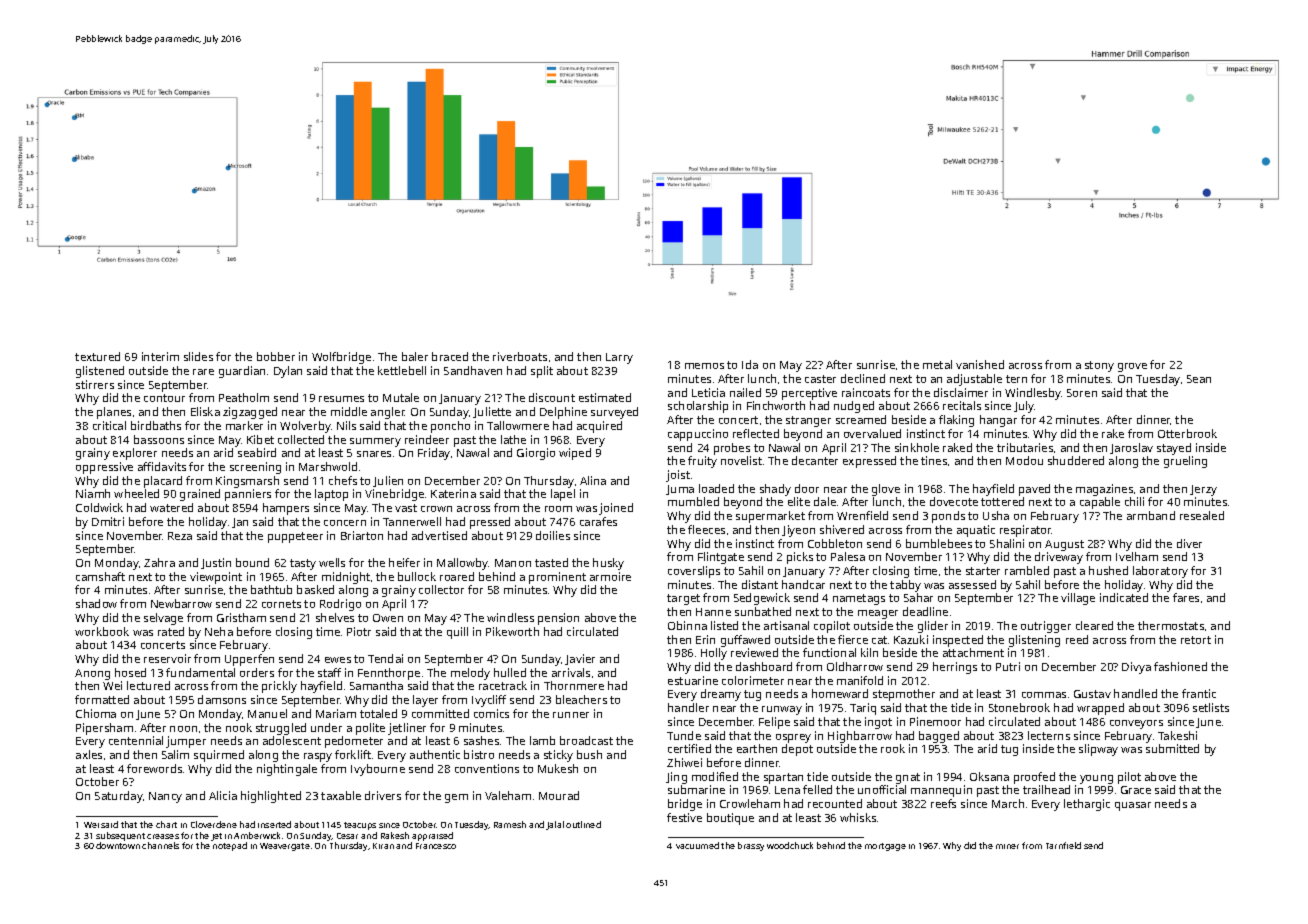 This document has height=924, width=1308. What do you see at coordinates (536, 454) in the document?
I see `Giorgio` at bounding box center [536, 454].
